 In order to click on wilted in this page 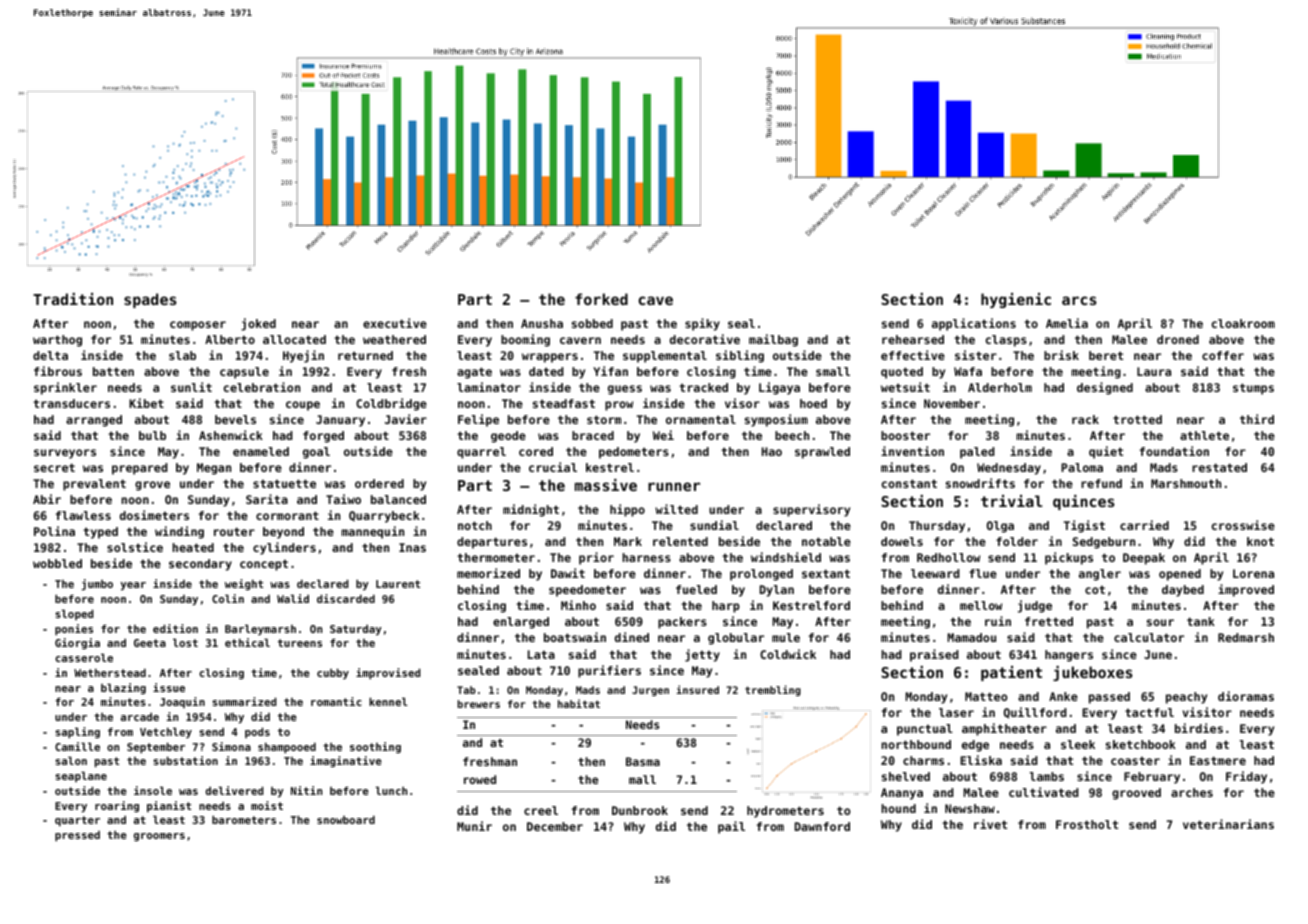, I will do `click(676, 509)`.
